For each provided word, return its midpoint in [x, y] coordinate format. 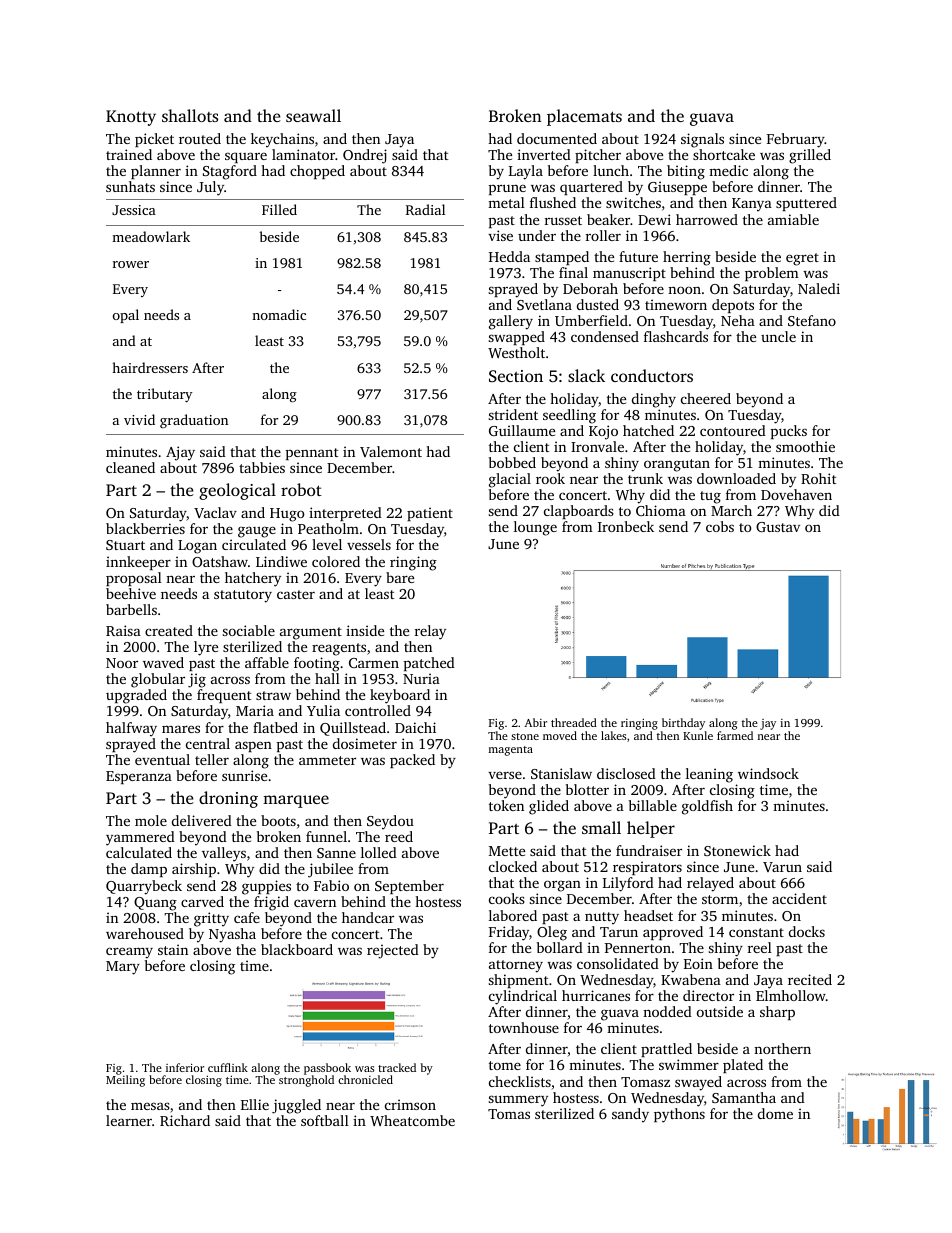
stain [173, 949]
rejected [393, 951]
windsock [768, 773]
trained [129, 154]
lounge [535, 528]
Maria [255, 710]
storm [720, 899]
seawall [313, 115]
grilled [810, 156]
